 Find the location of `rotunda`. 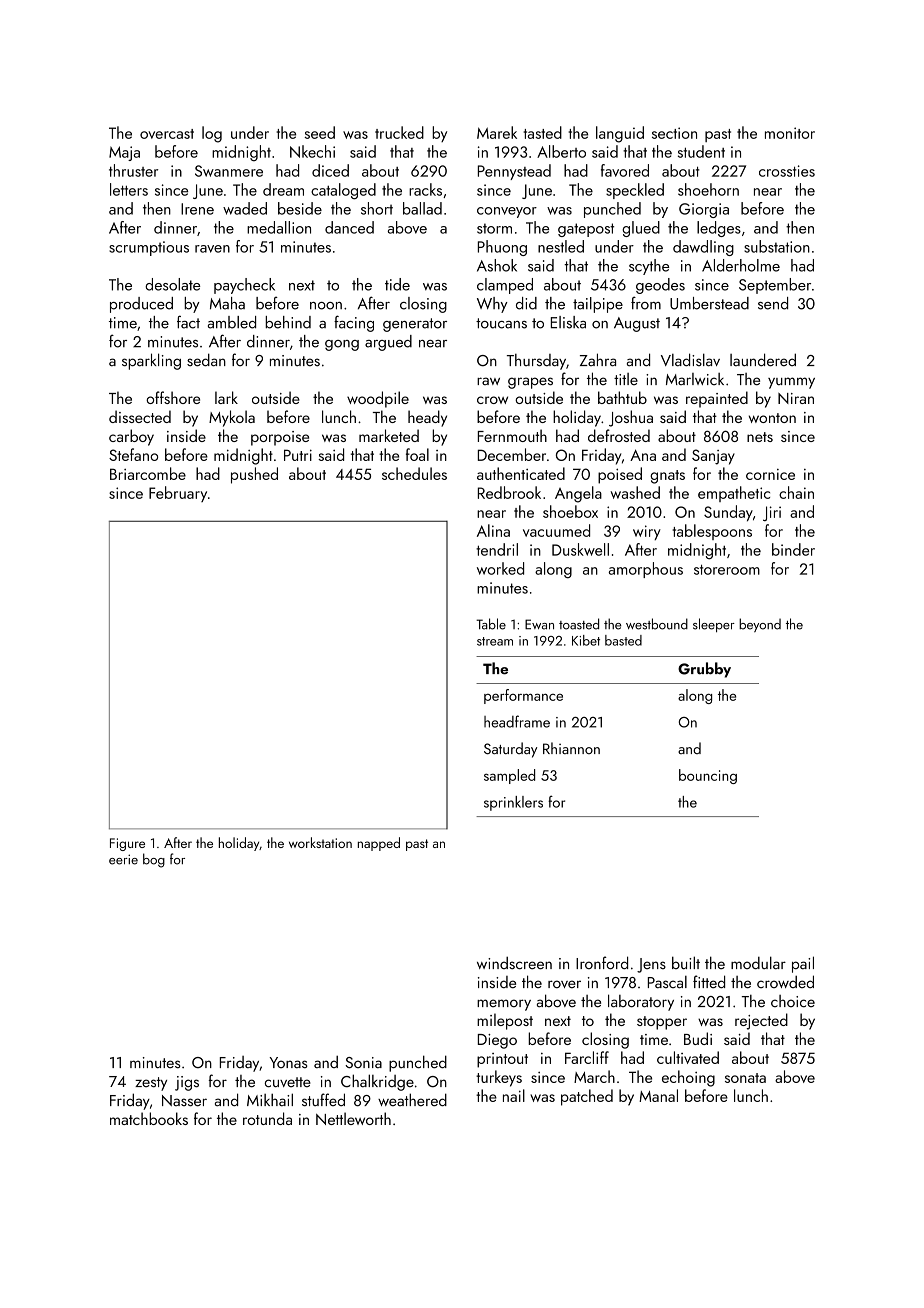

rotunda is located at coordinates (267, 1118).
